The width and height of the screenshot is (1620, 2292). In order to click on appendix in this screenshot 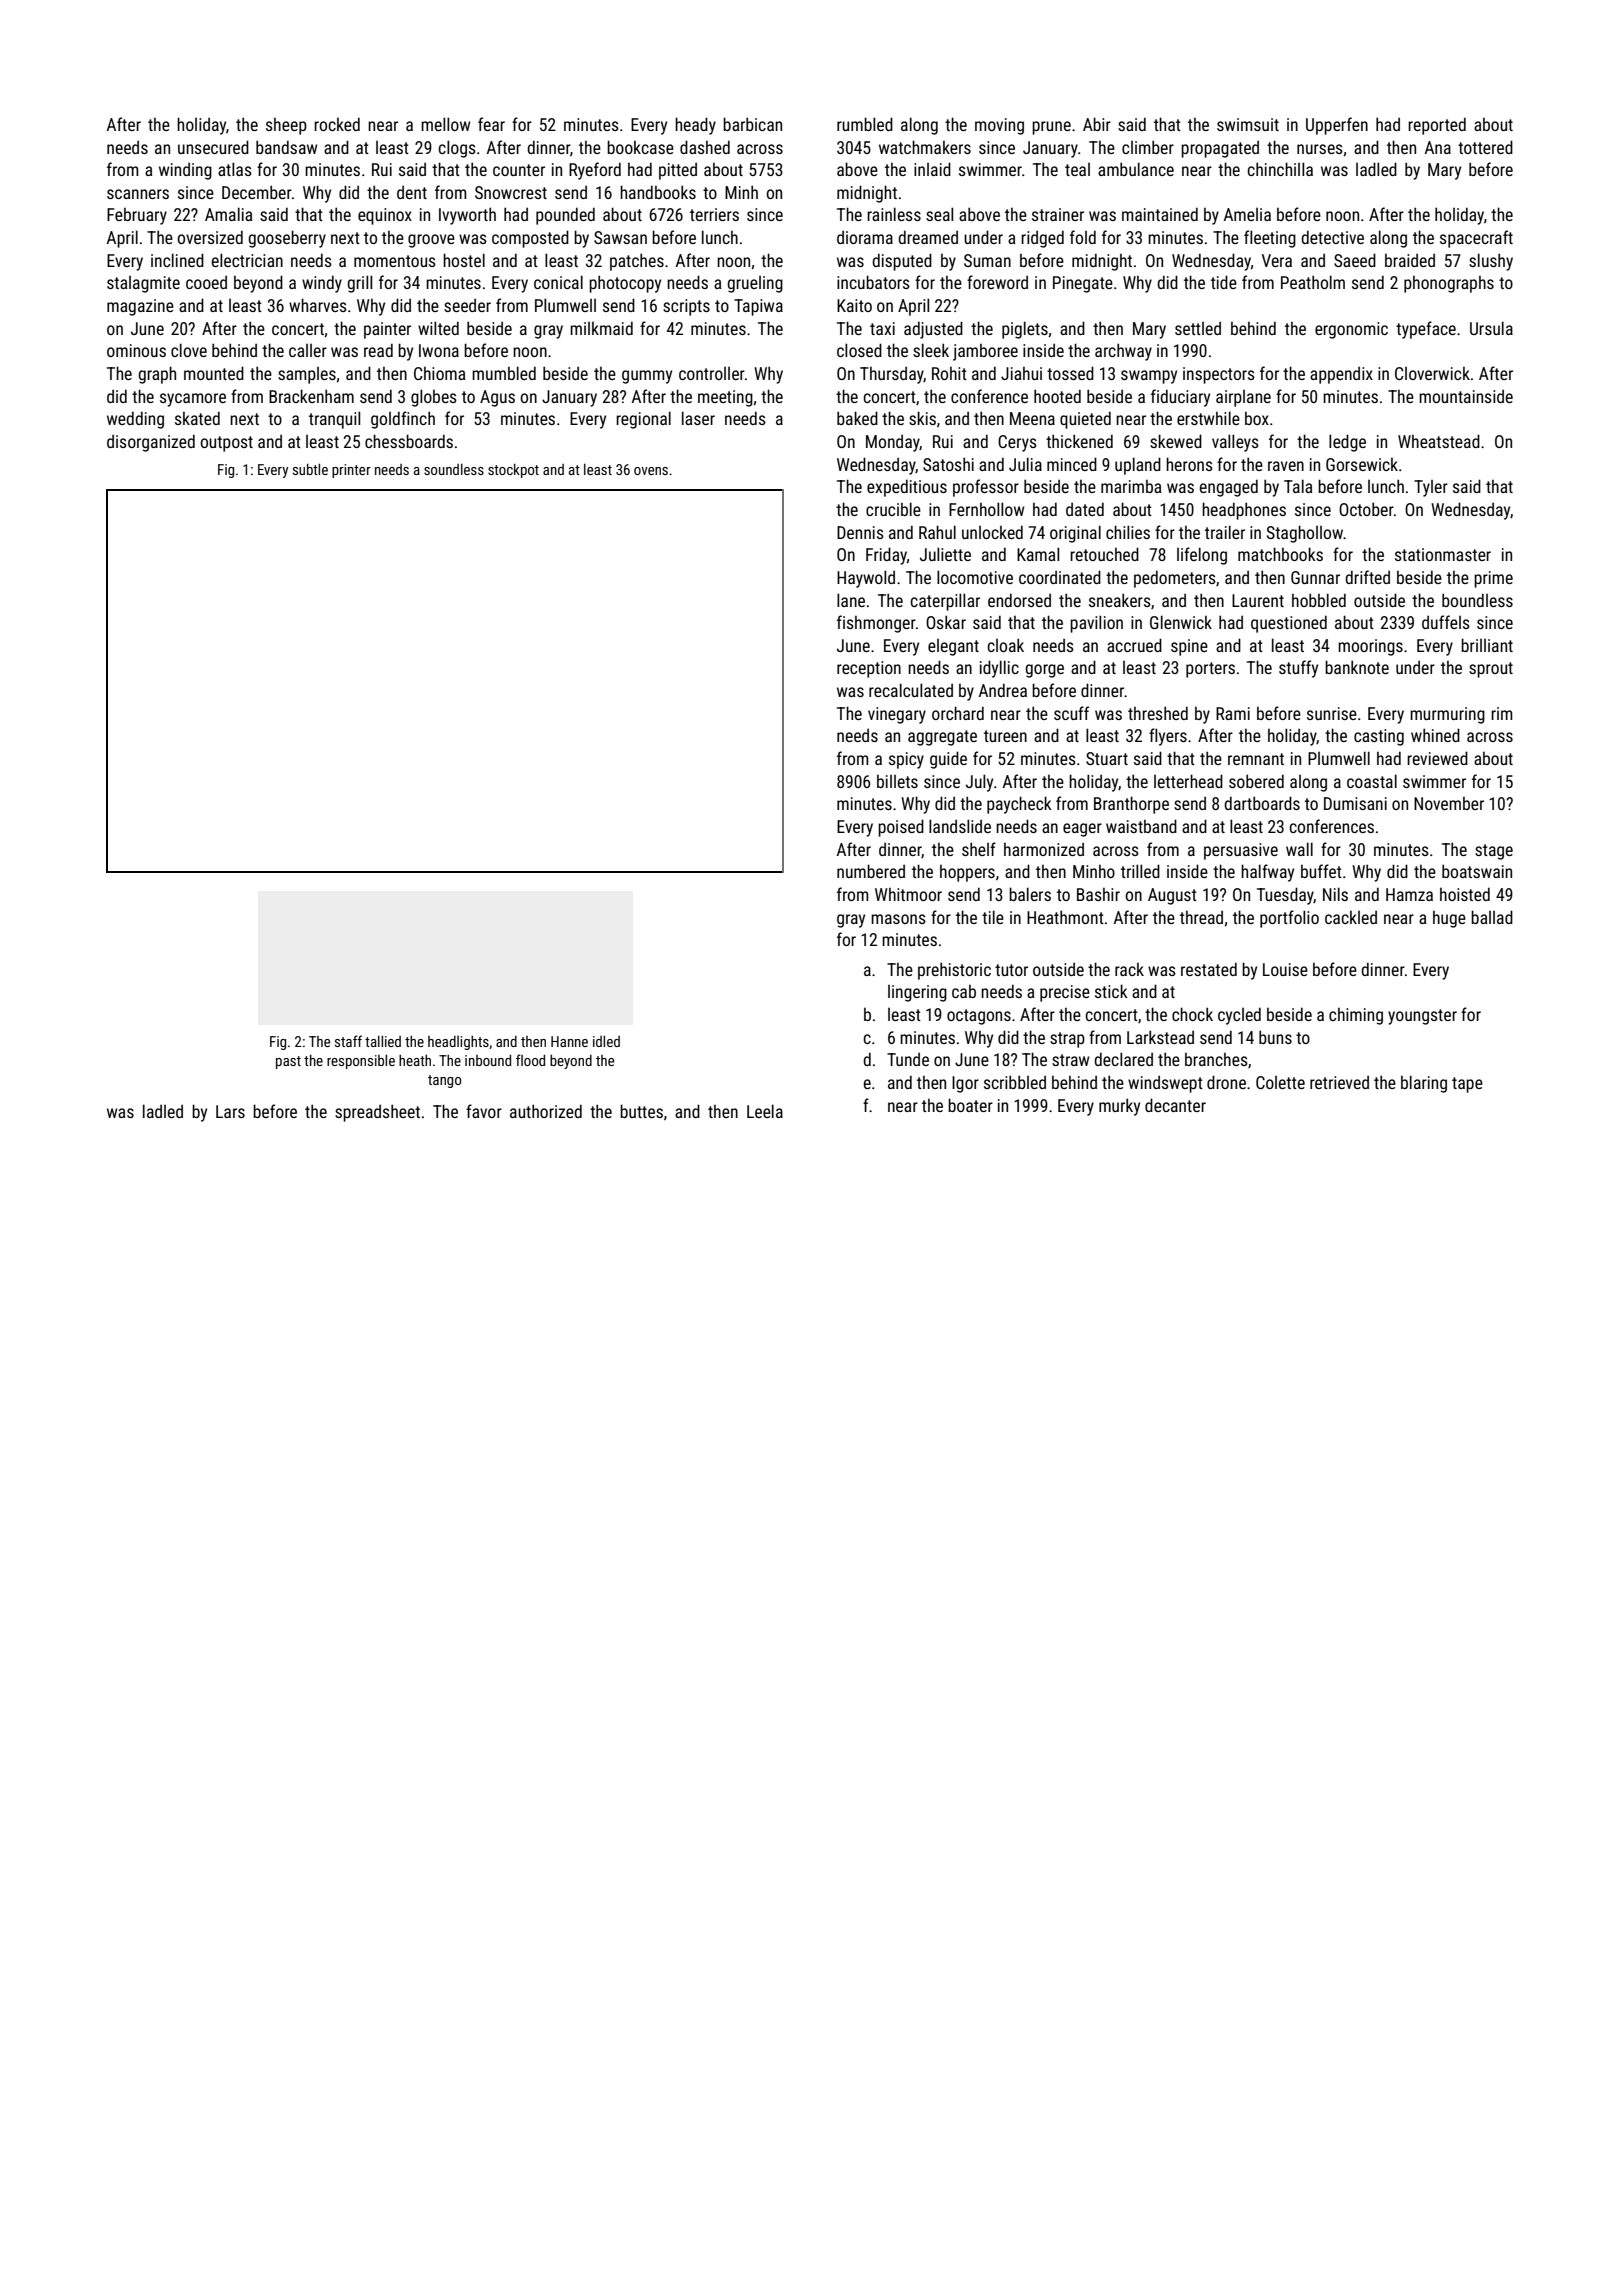, I will do `click(1341, 375)`.
